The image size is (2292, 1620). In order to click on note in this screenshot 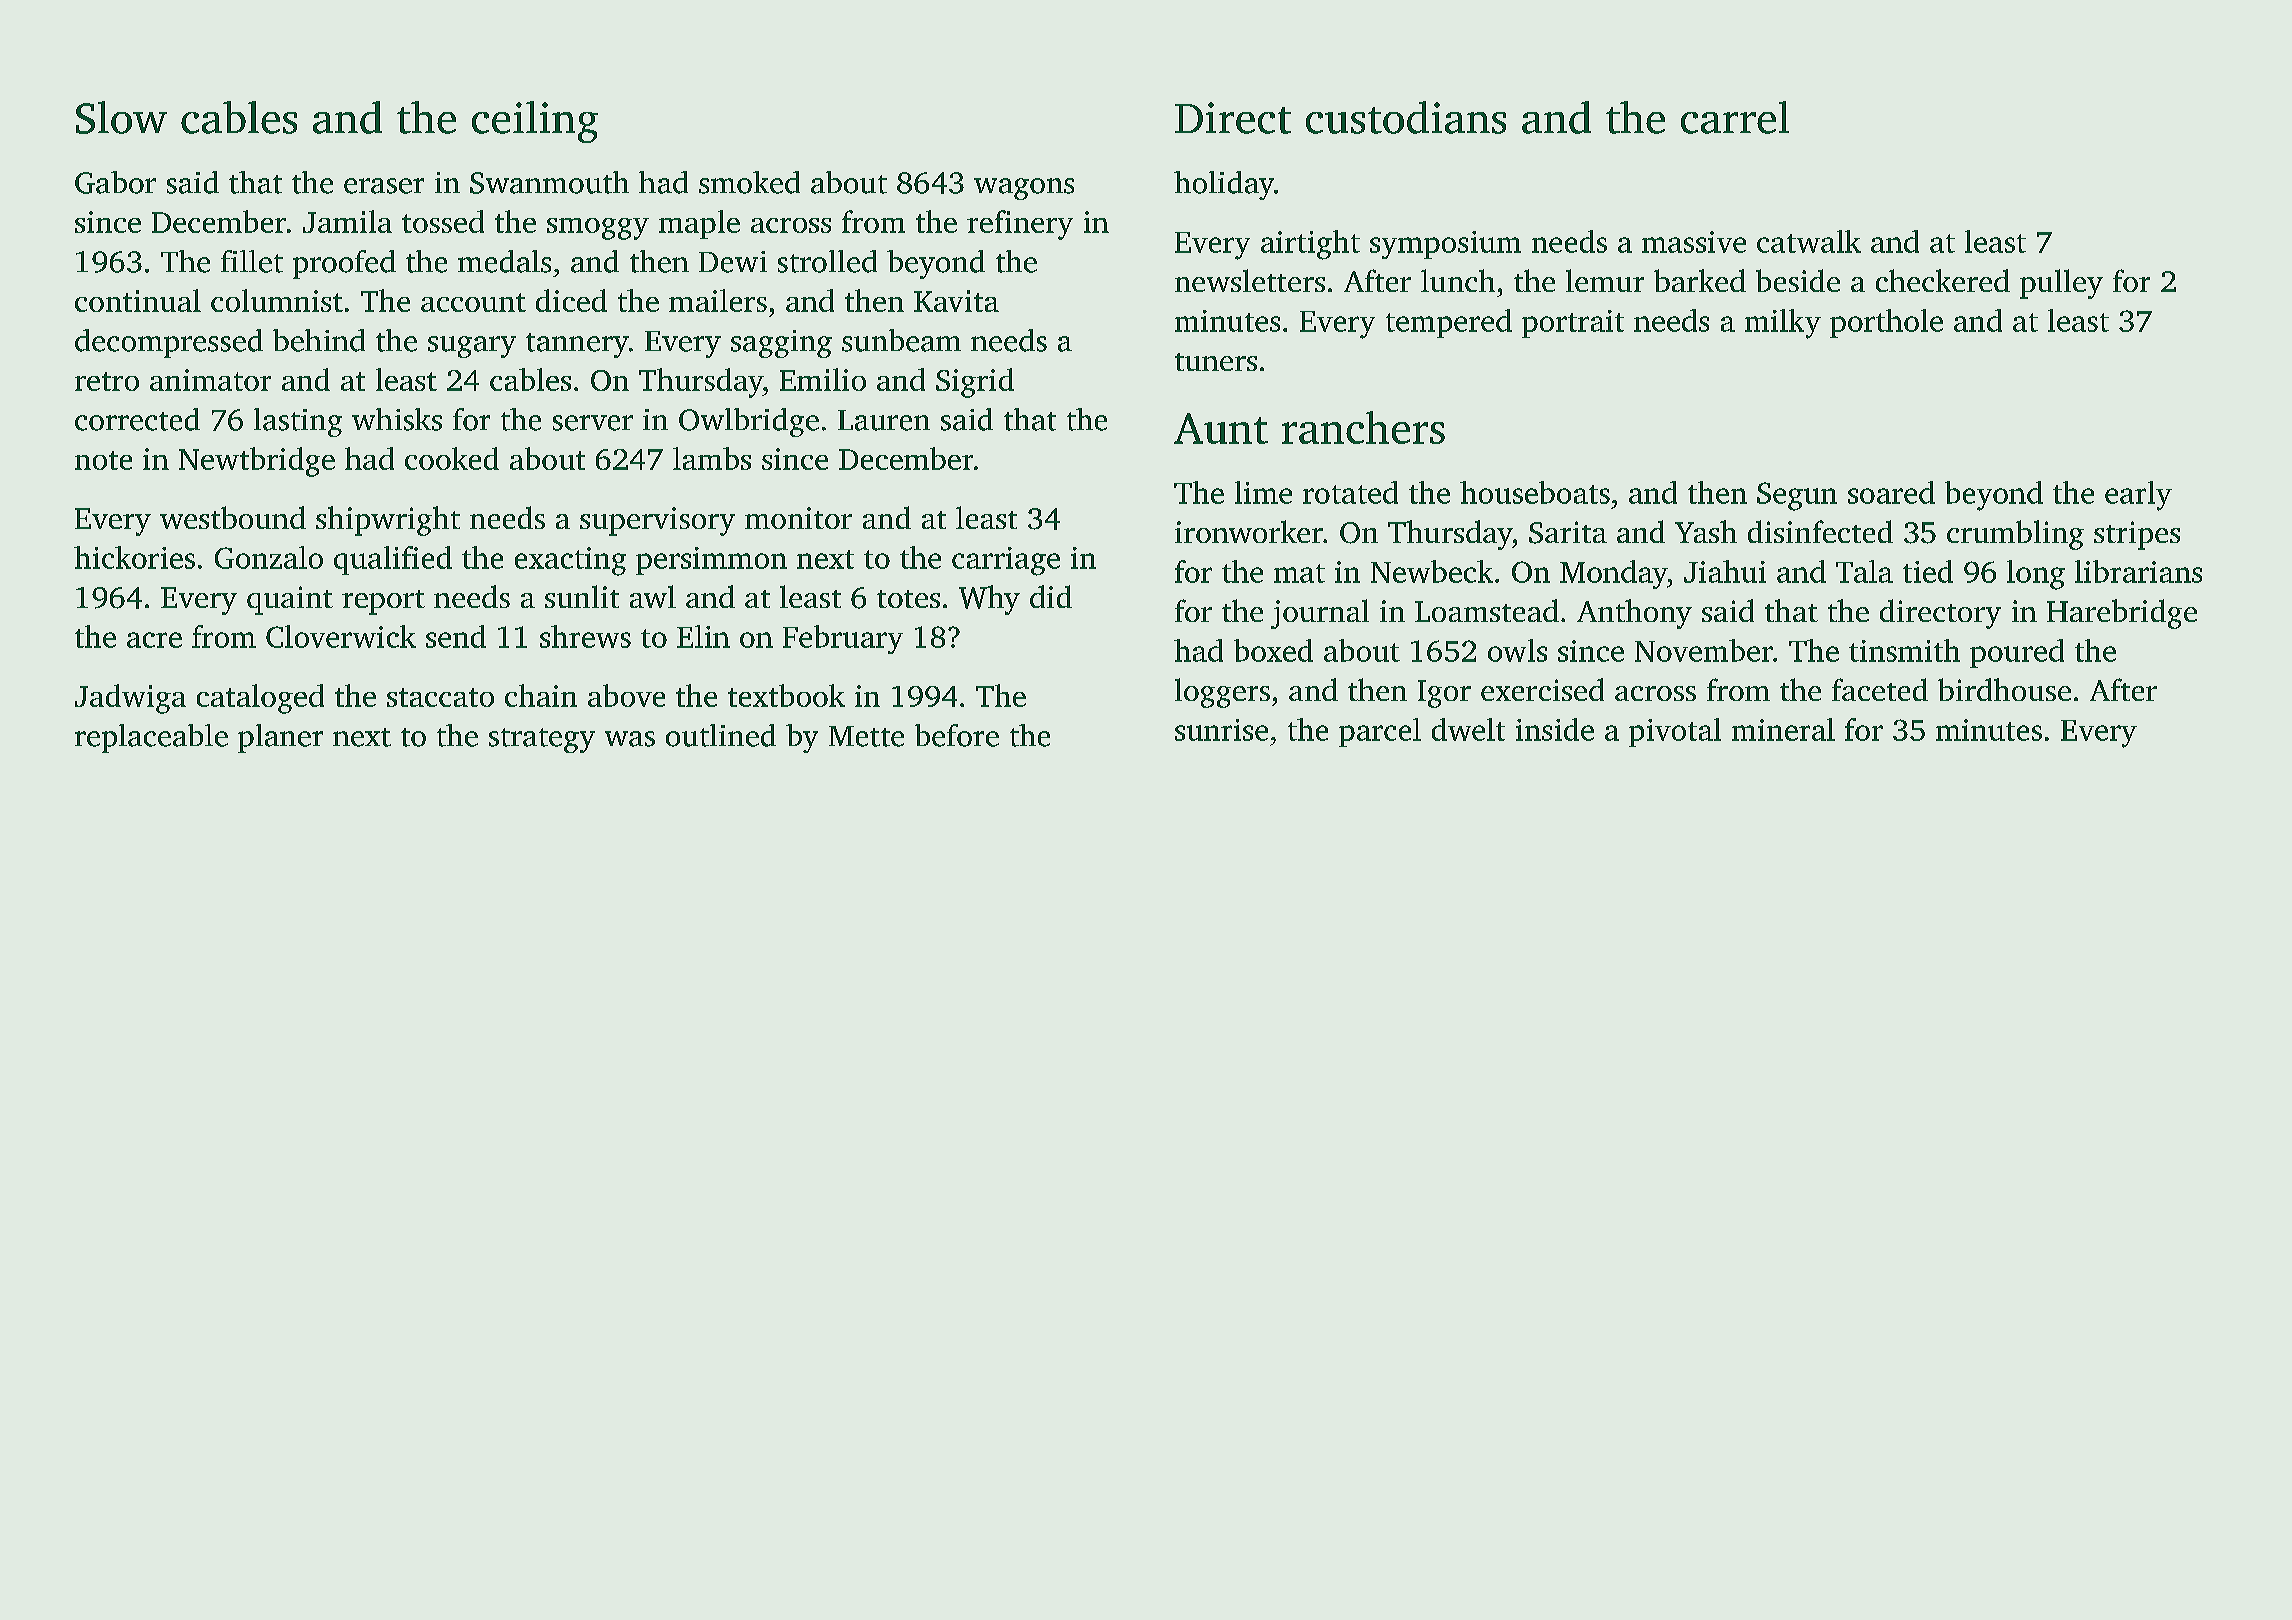, I will do `click(103, 460)`.
